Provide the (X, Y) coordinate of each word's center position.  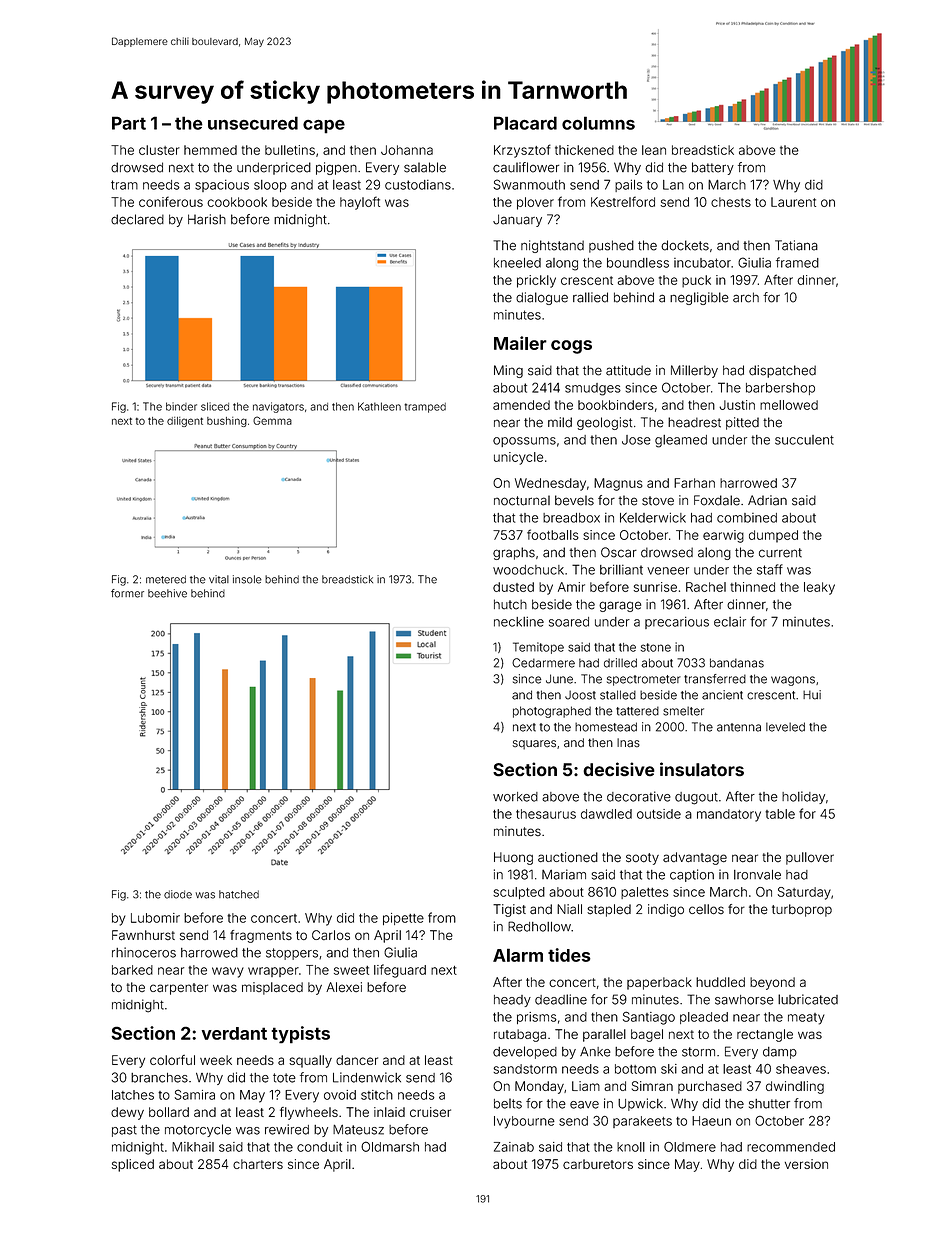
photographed (552, 712)
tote (284, 1078)
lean (654, 150)
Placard (525, 123)
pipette (403, 919)
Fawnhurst (143, 935)
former (127, 593)
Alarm (518, 955)
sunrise (655, 587)
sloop (270, 186)
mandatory (729, 815)
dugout (696, 798)
